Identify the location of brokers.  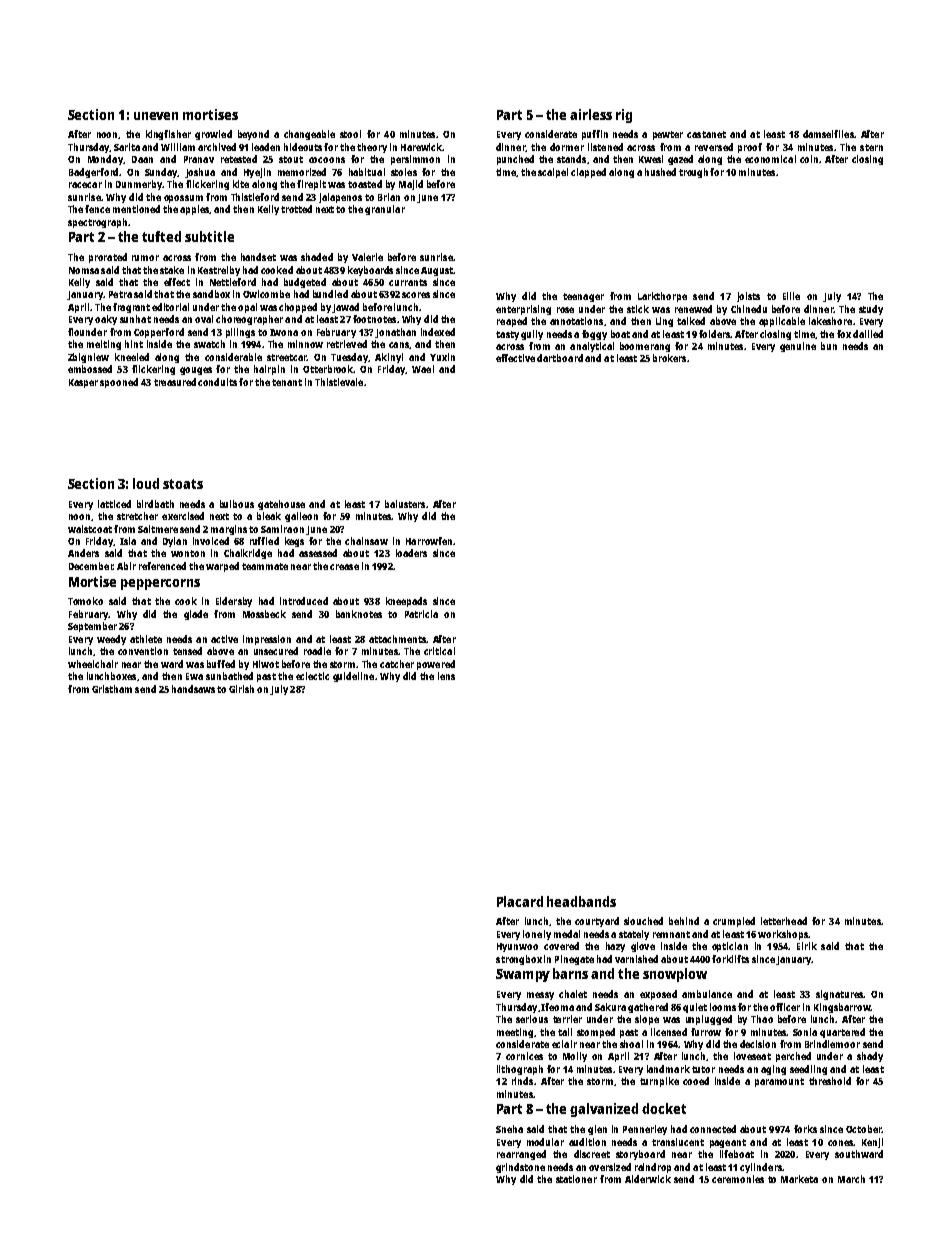
(669, 358).
